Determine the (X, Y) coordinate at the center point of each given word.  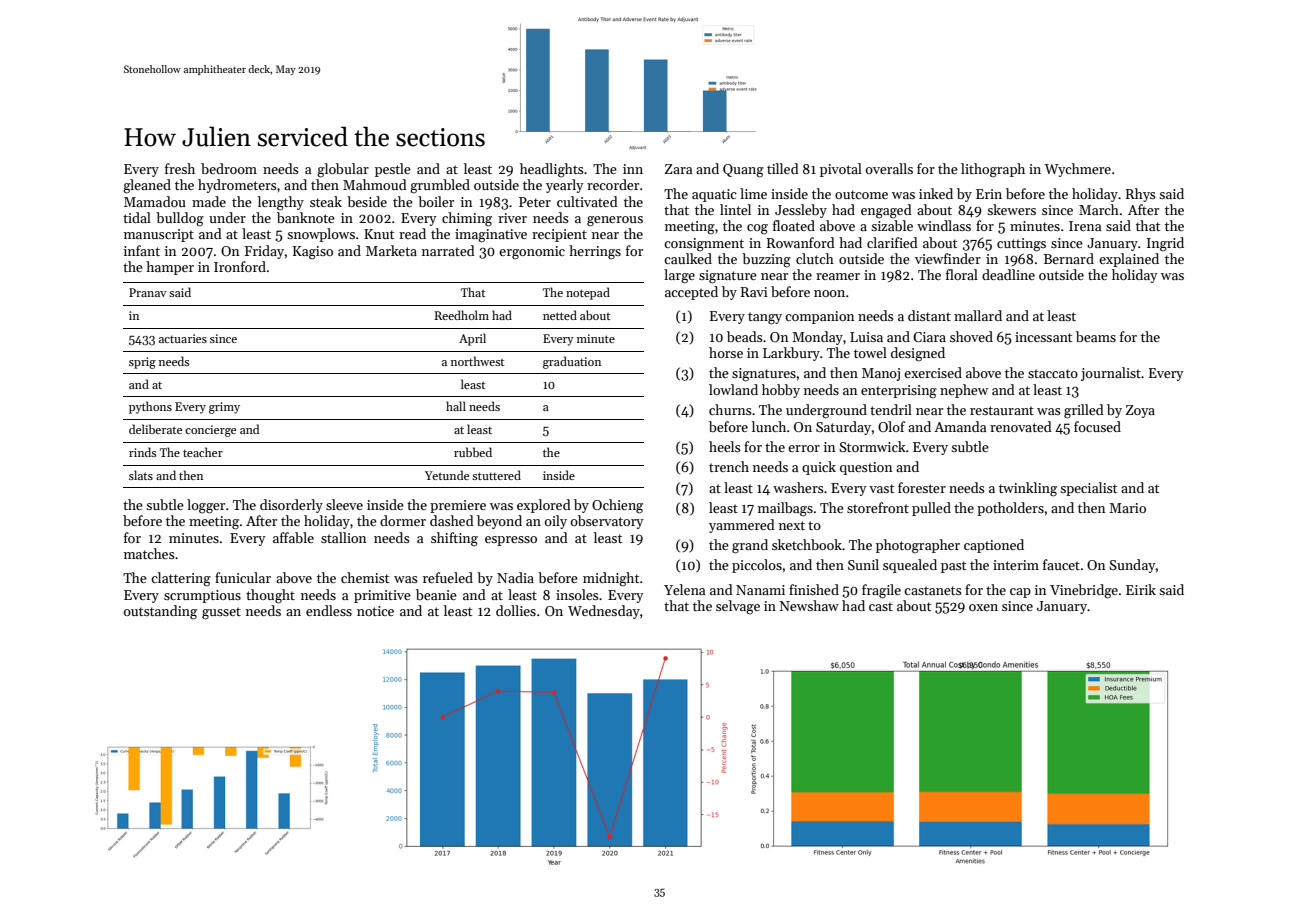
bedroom (229, 168)
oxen (983, 607)
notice (375, 611)
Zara (678, 169)
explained (1129, 260)
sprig (142, 363)
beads (745, 336)
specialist (1088, 489)
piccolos (757, 566)
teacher (203, 452)
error (804, 448)
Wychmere (1078, 170)
